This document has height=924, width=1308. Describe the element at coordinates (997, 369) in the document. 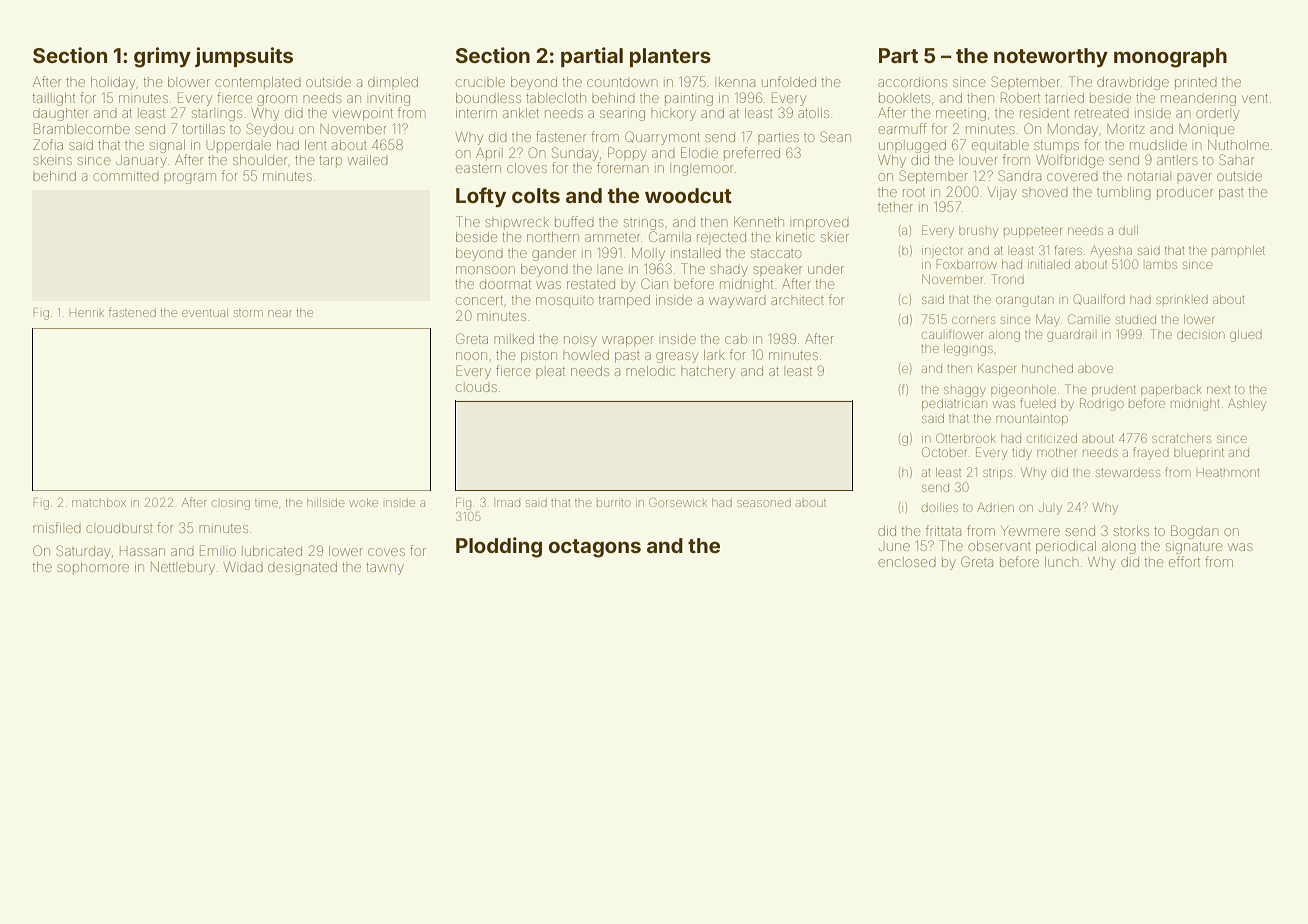

I see `Kasper` at that location.
